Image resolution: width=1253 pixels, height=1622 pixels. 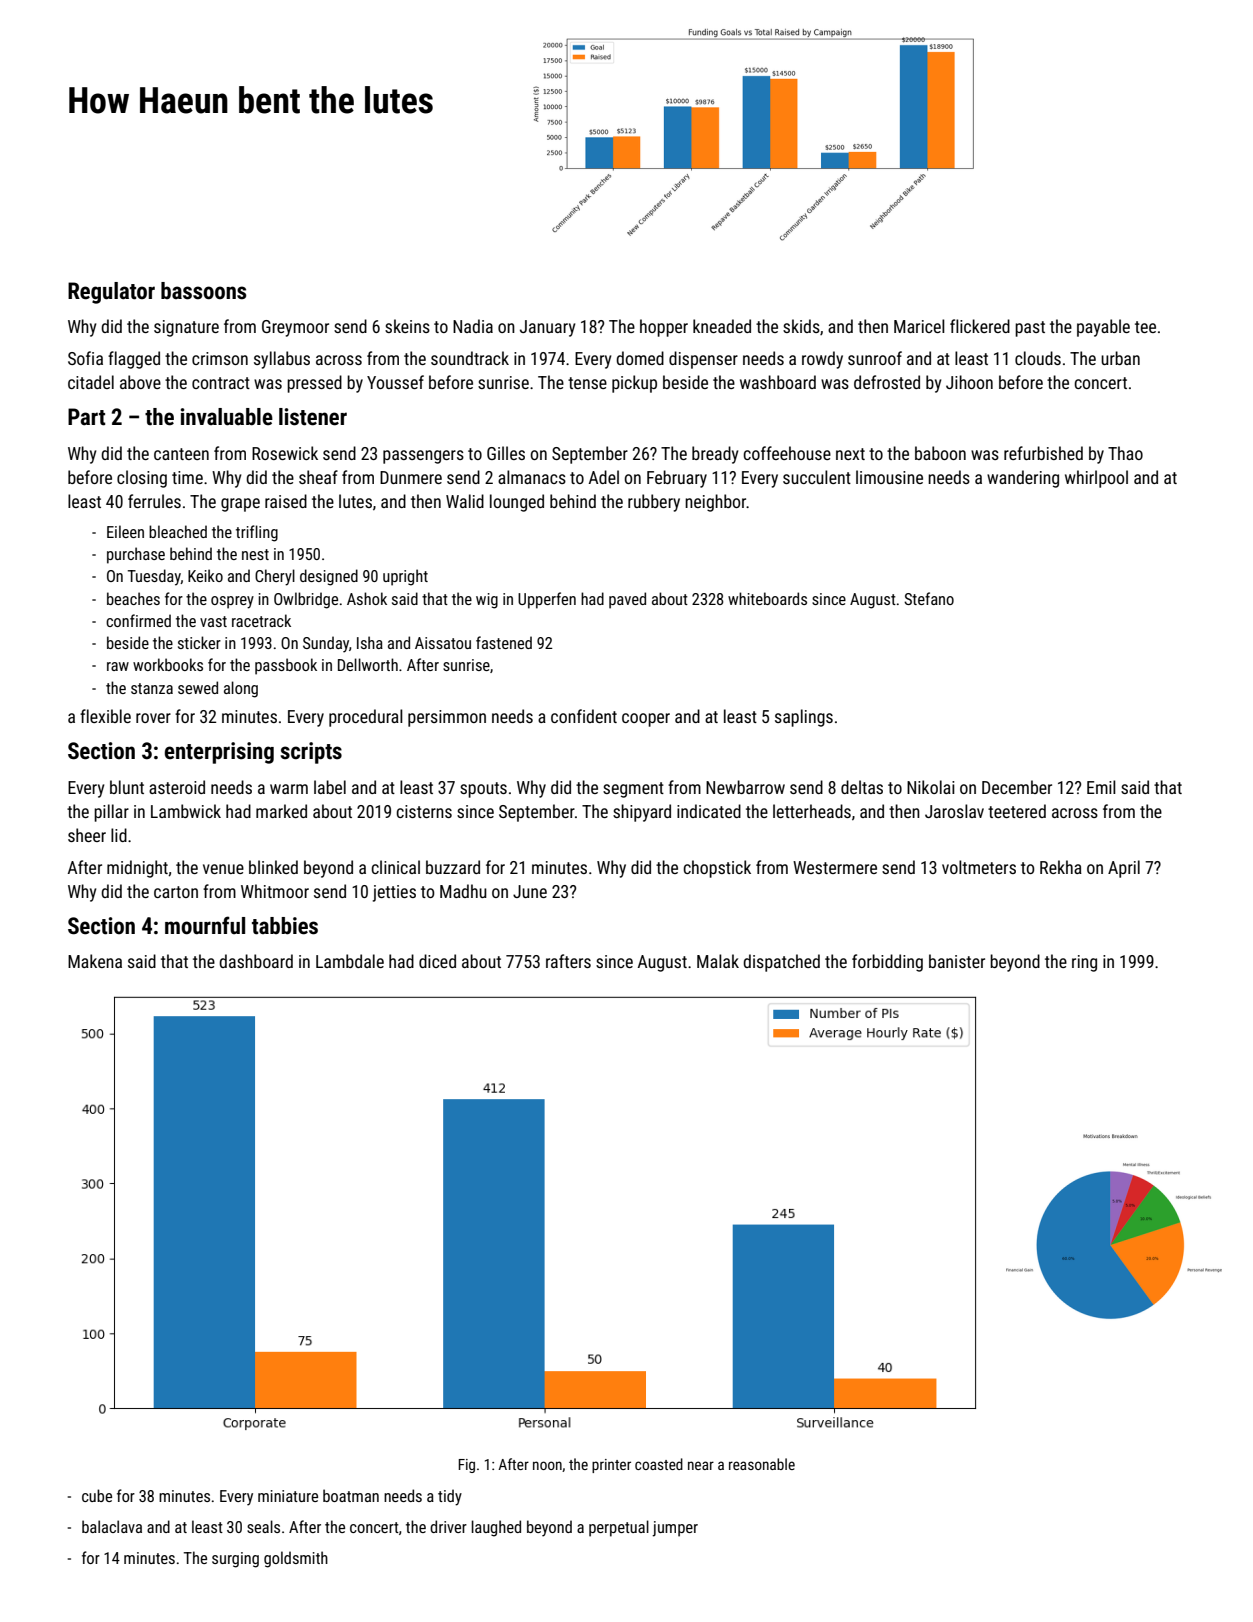 What do you see at coordinates (801, 326) in the screenshot?
I see `skids` at bounding box center [801, 326].
